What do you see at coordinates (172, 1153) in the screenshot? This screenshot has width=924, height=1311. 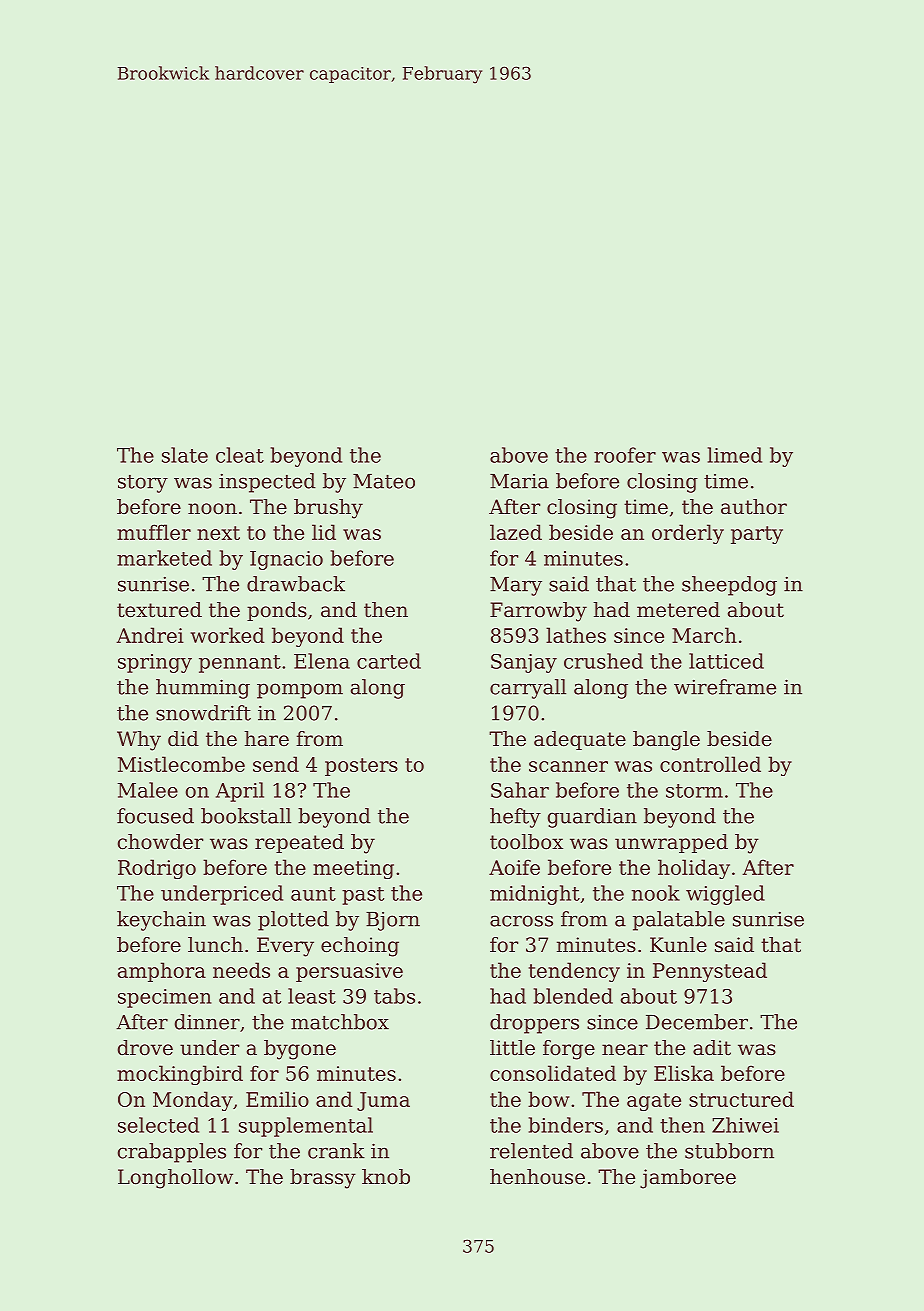 I see `crabapples` at bounding box center [172, 1153].
